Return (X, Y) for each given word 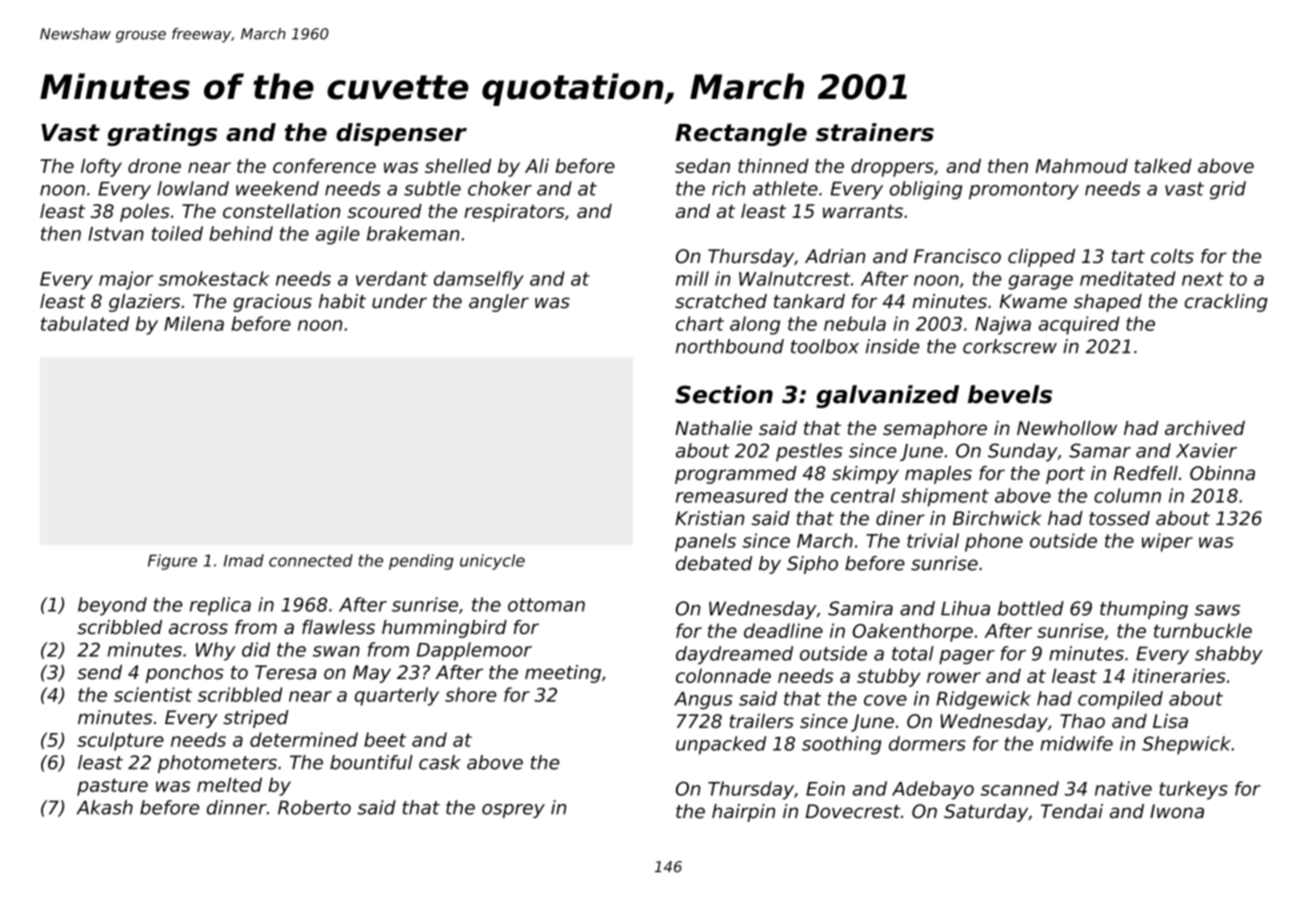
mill (692, 278)
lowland (193, 188)
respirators (514, 213)
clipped (1041, 258)
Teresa (285, 672)
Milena (194, 323)
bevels (1010, 394)
